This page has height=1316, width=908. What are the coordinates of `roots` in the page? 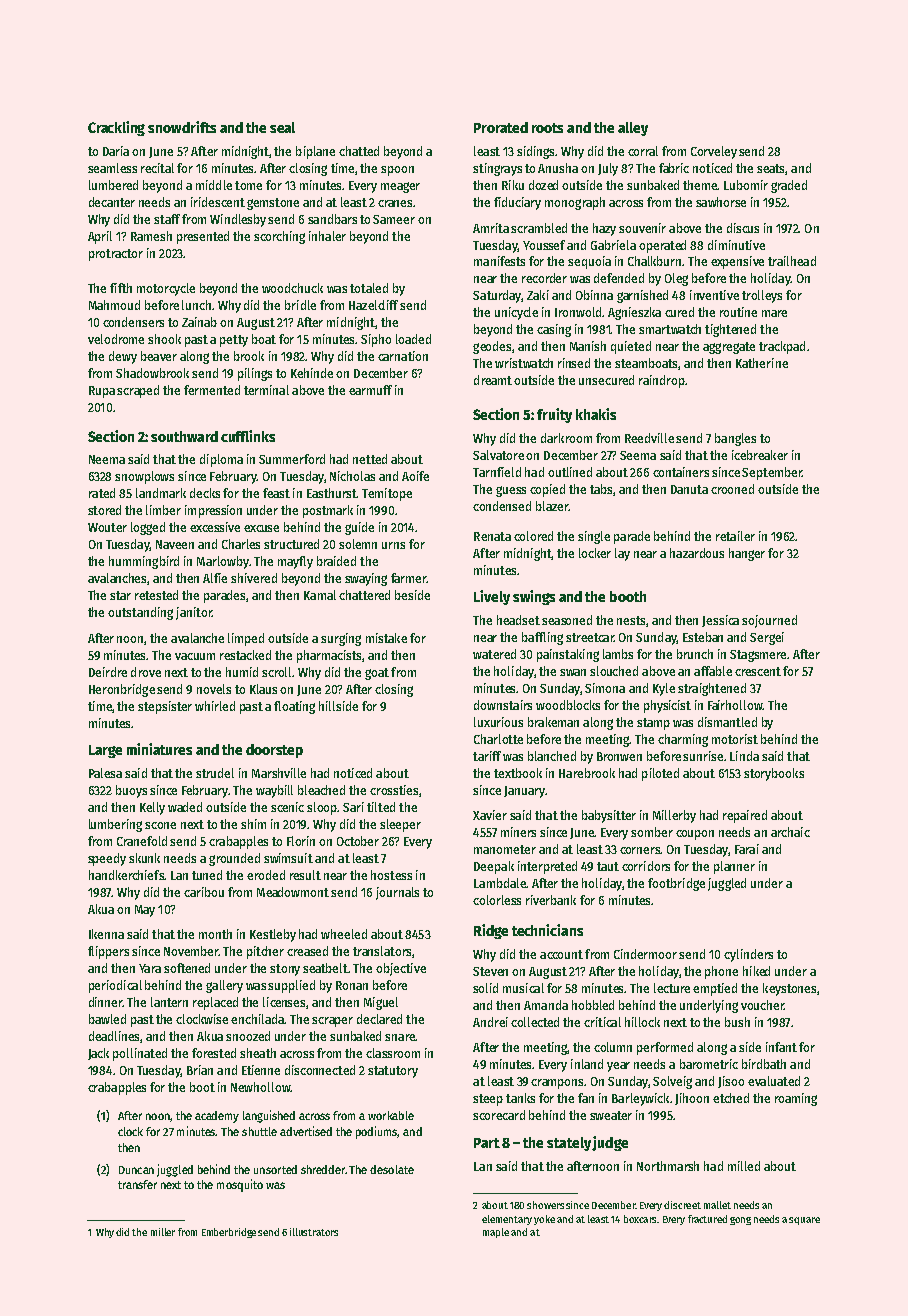 It's located at (547, 128).
